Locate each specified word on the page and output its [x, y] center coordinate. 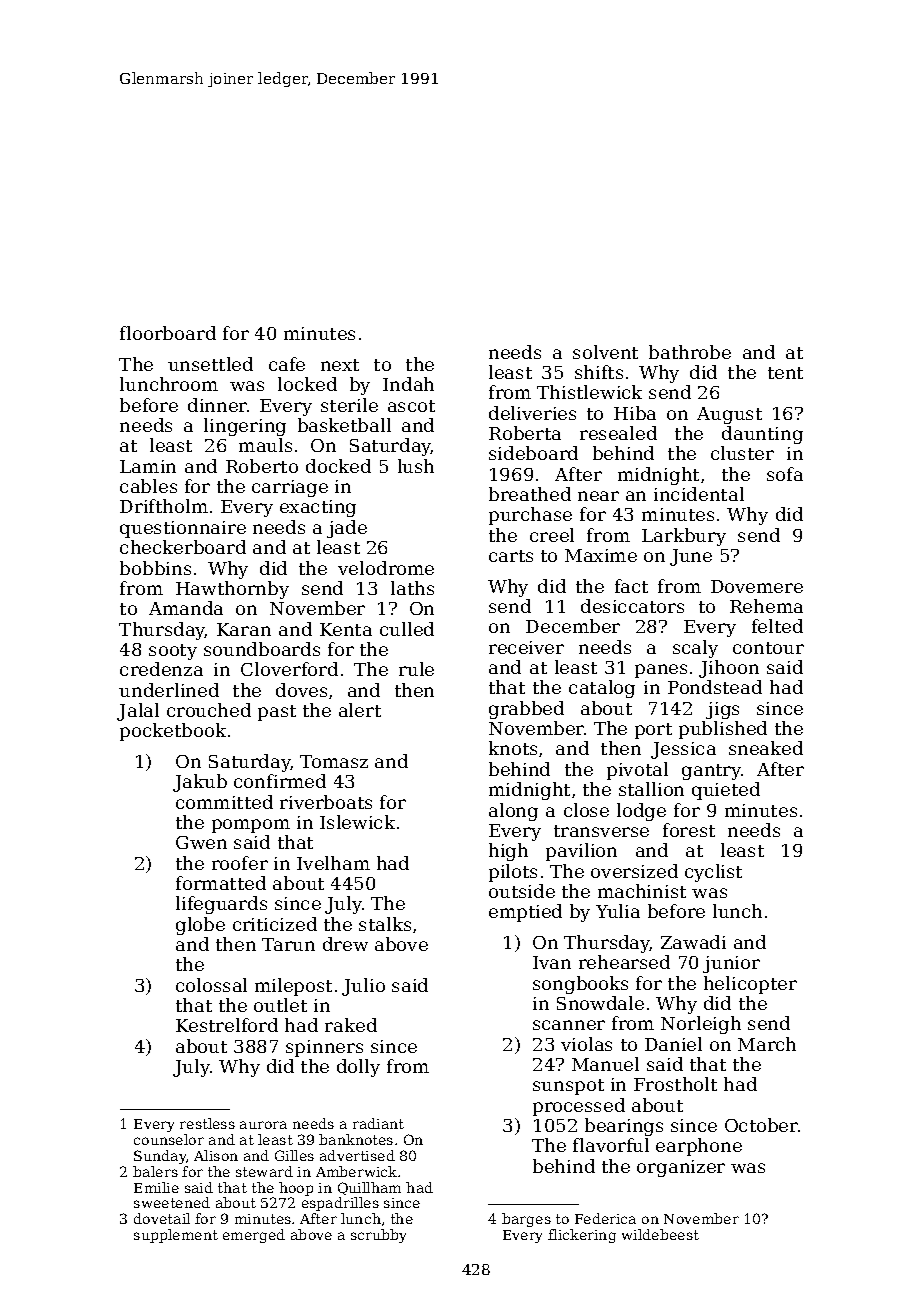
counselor [169, 1139]
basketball [344, 425]
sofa [785, 474]
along [513, 812]
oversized [634, 871]
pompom [251, 826]
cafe [287, 364]
